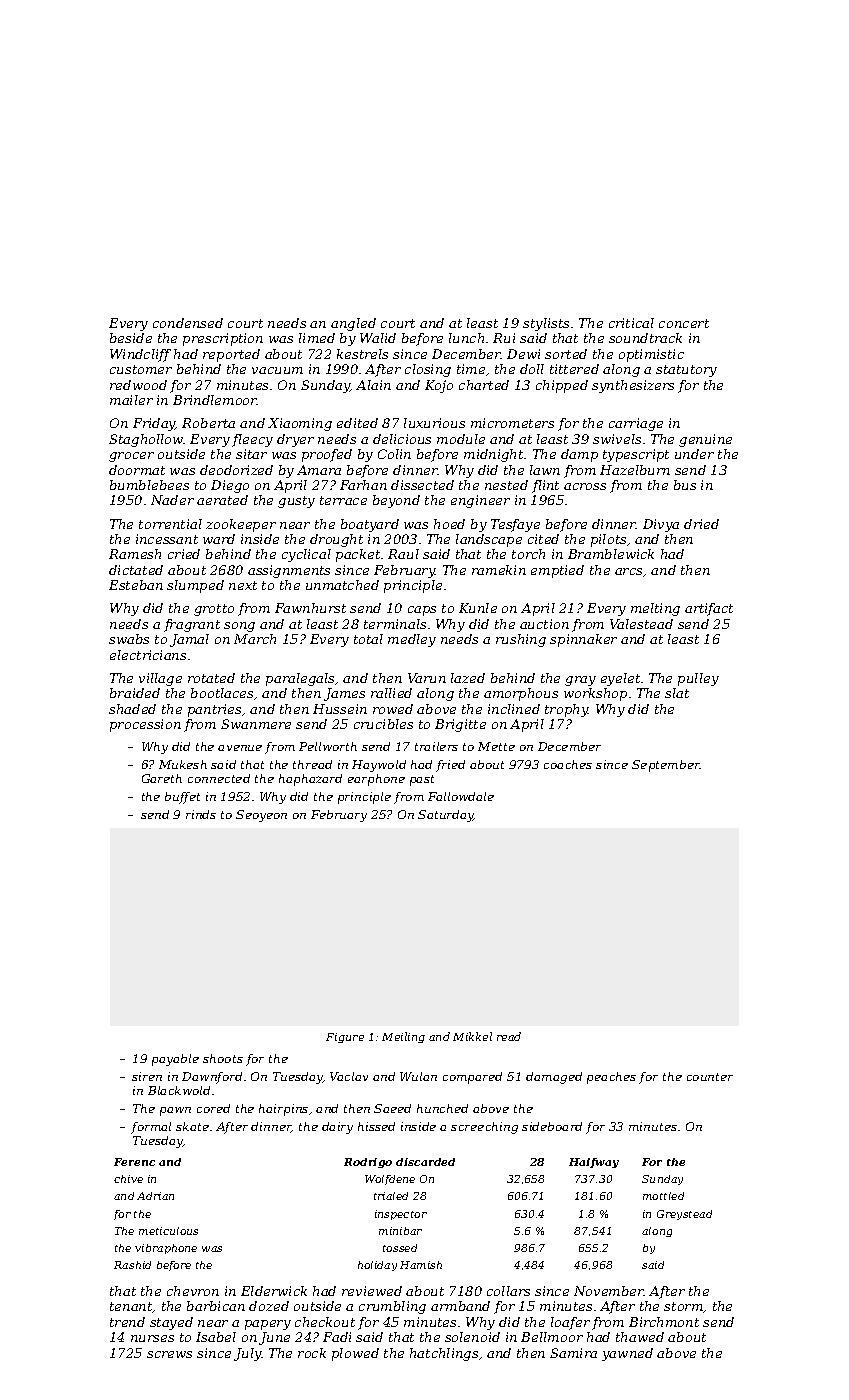 The image size is (849, 1400). Describe the element at coordinates (677, 693) in the page. I see `slat` at that location.
